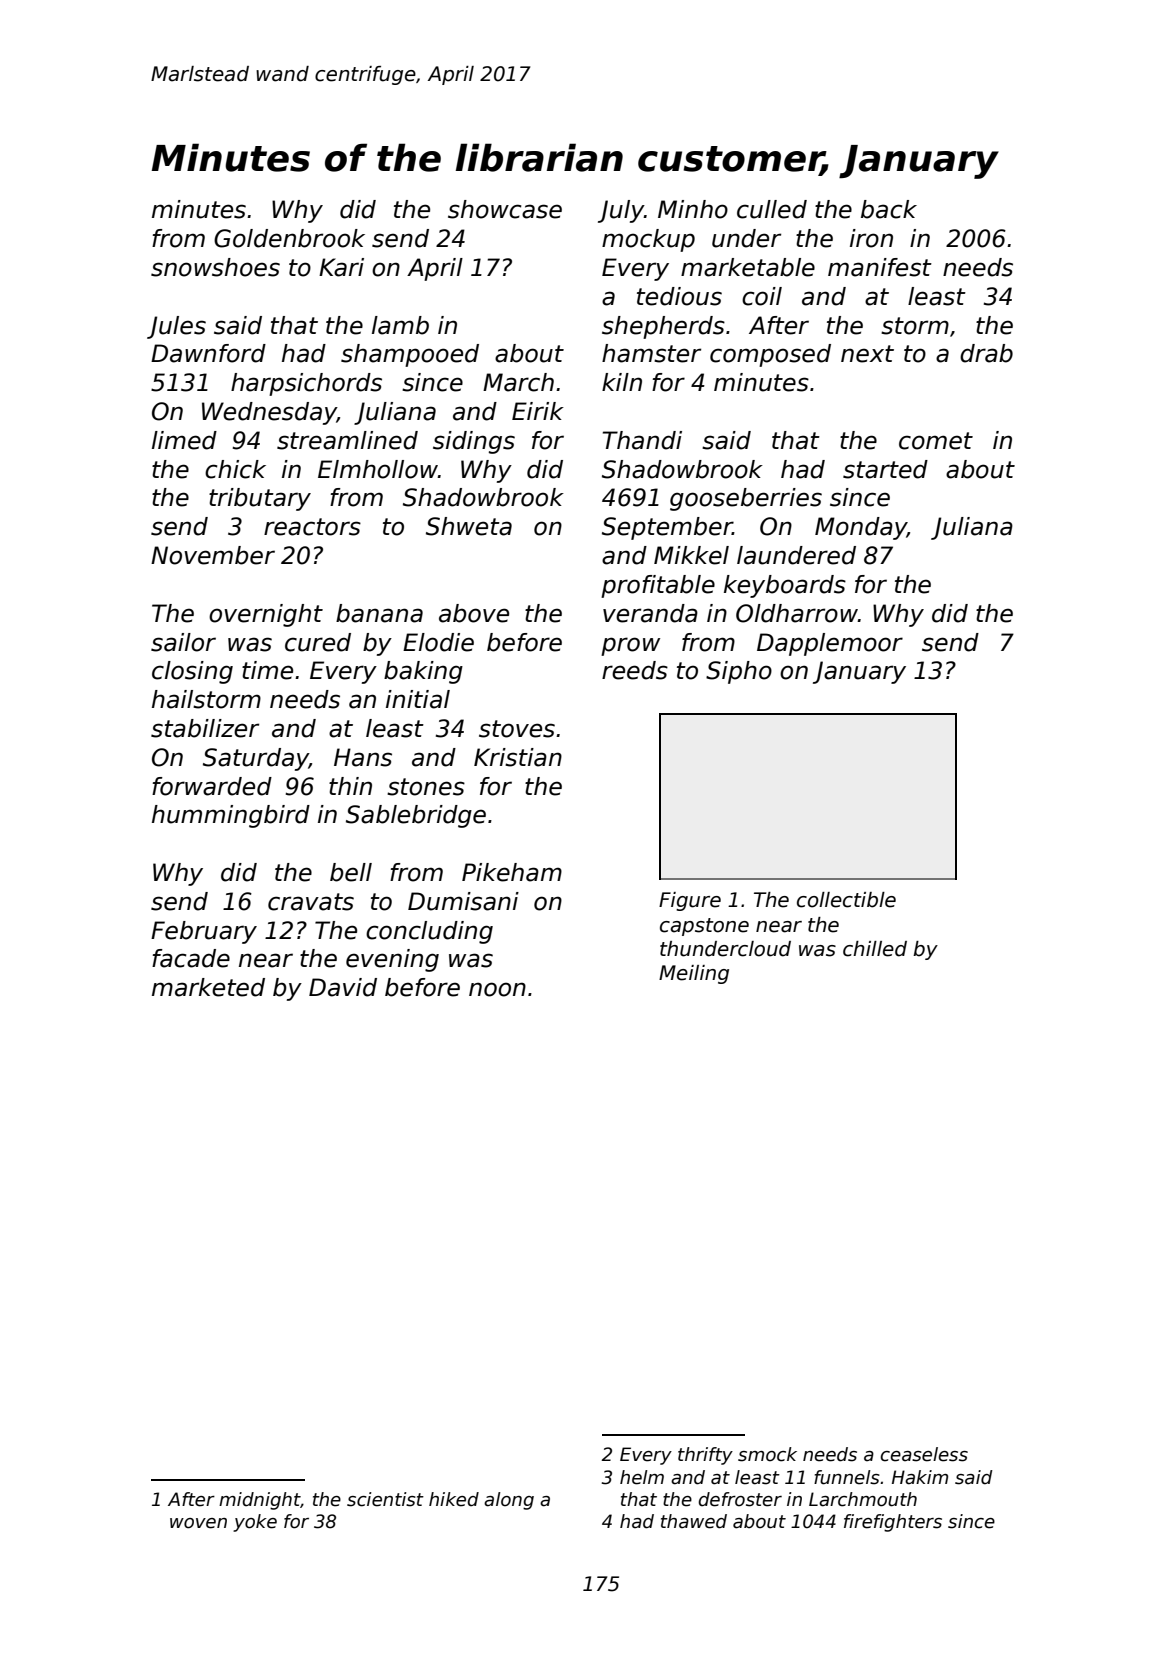  I want to click on back, so click(889, 209).
